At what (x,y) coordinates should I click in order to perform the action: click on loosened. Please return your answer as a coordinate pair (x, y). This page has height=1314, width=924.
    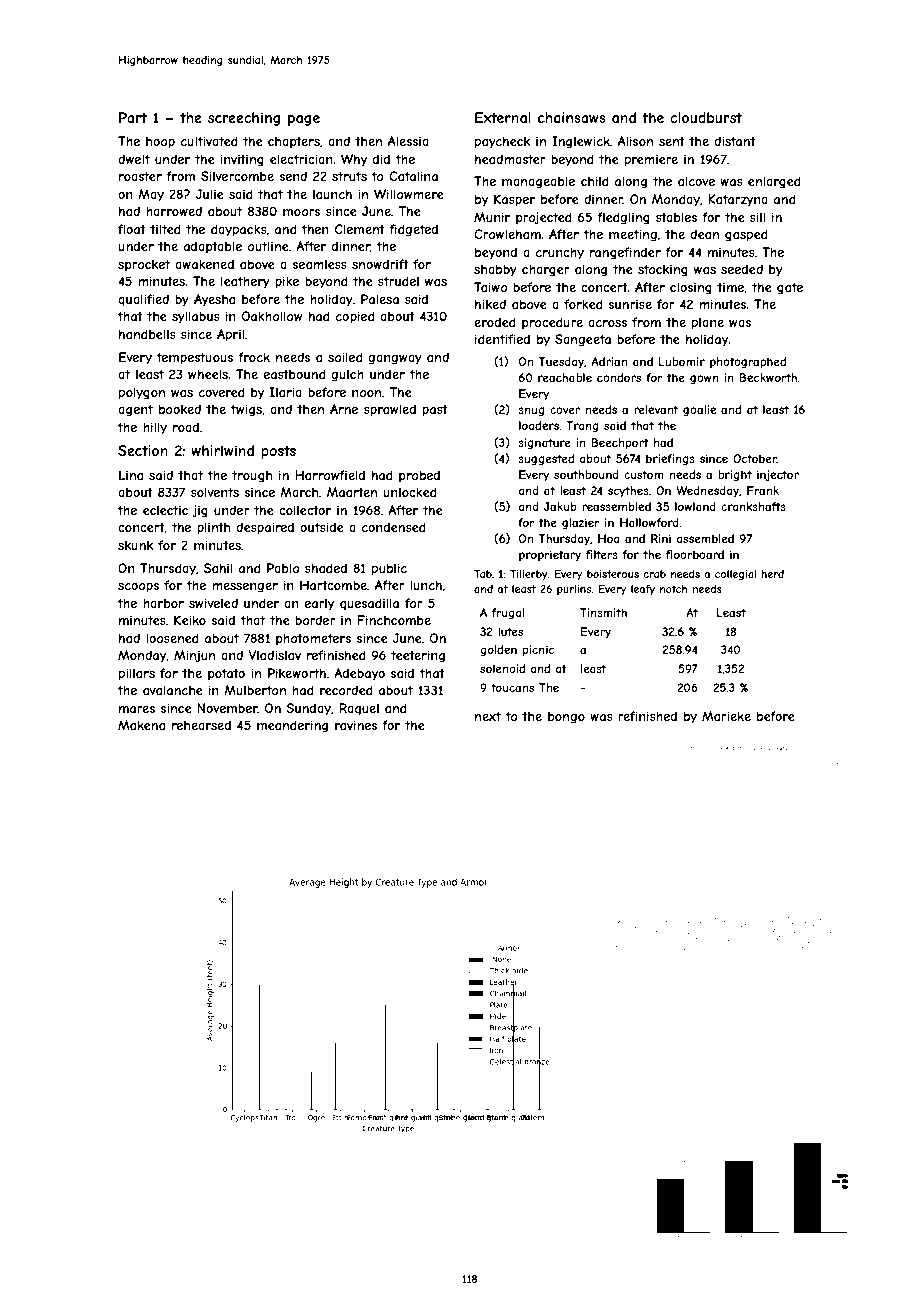
    Looking at the image, I should click on (172, 638).
